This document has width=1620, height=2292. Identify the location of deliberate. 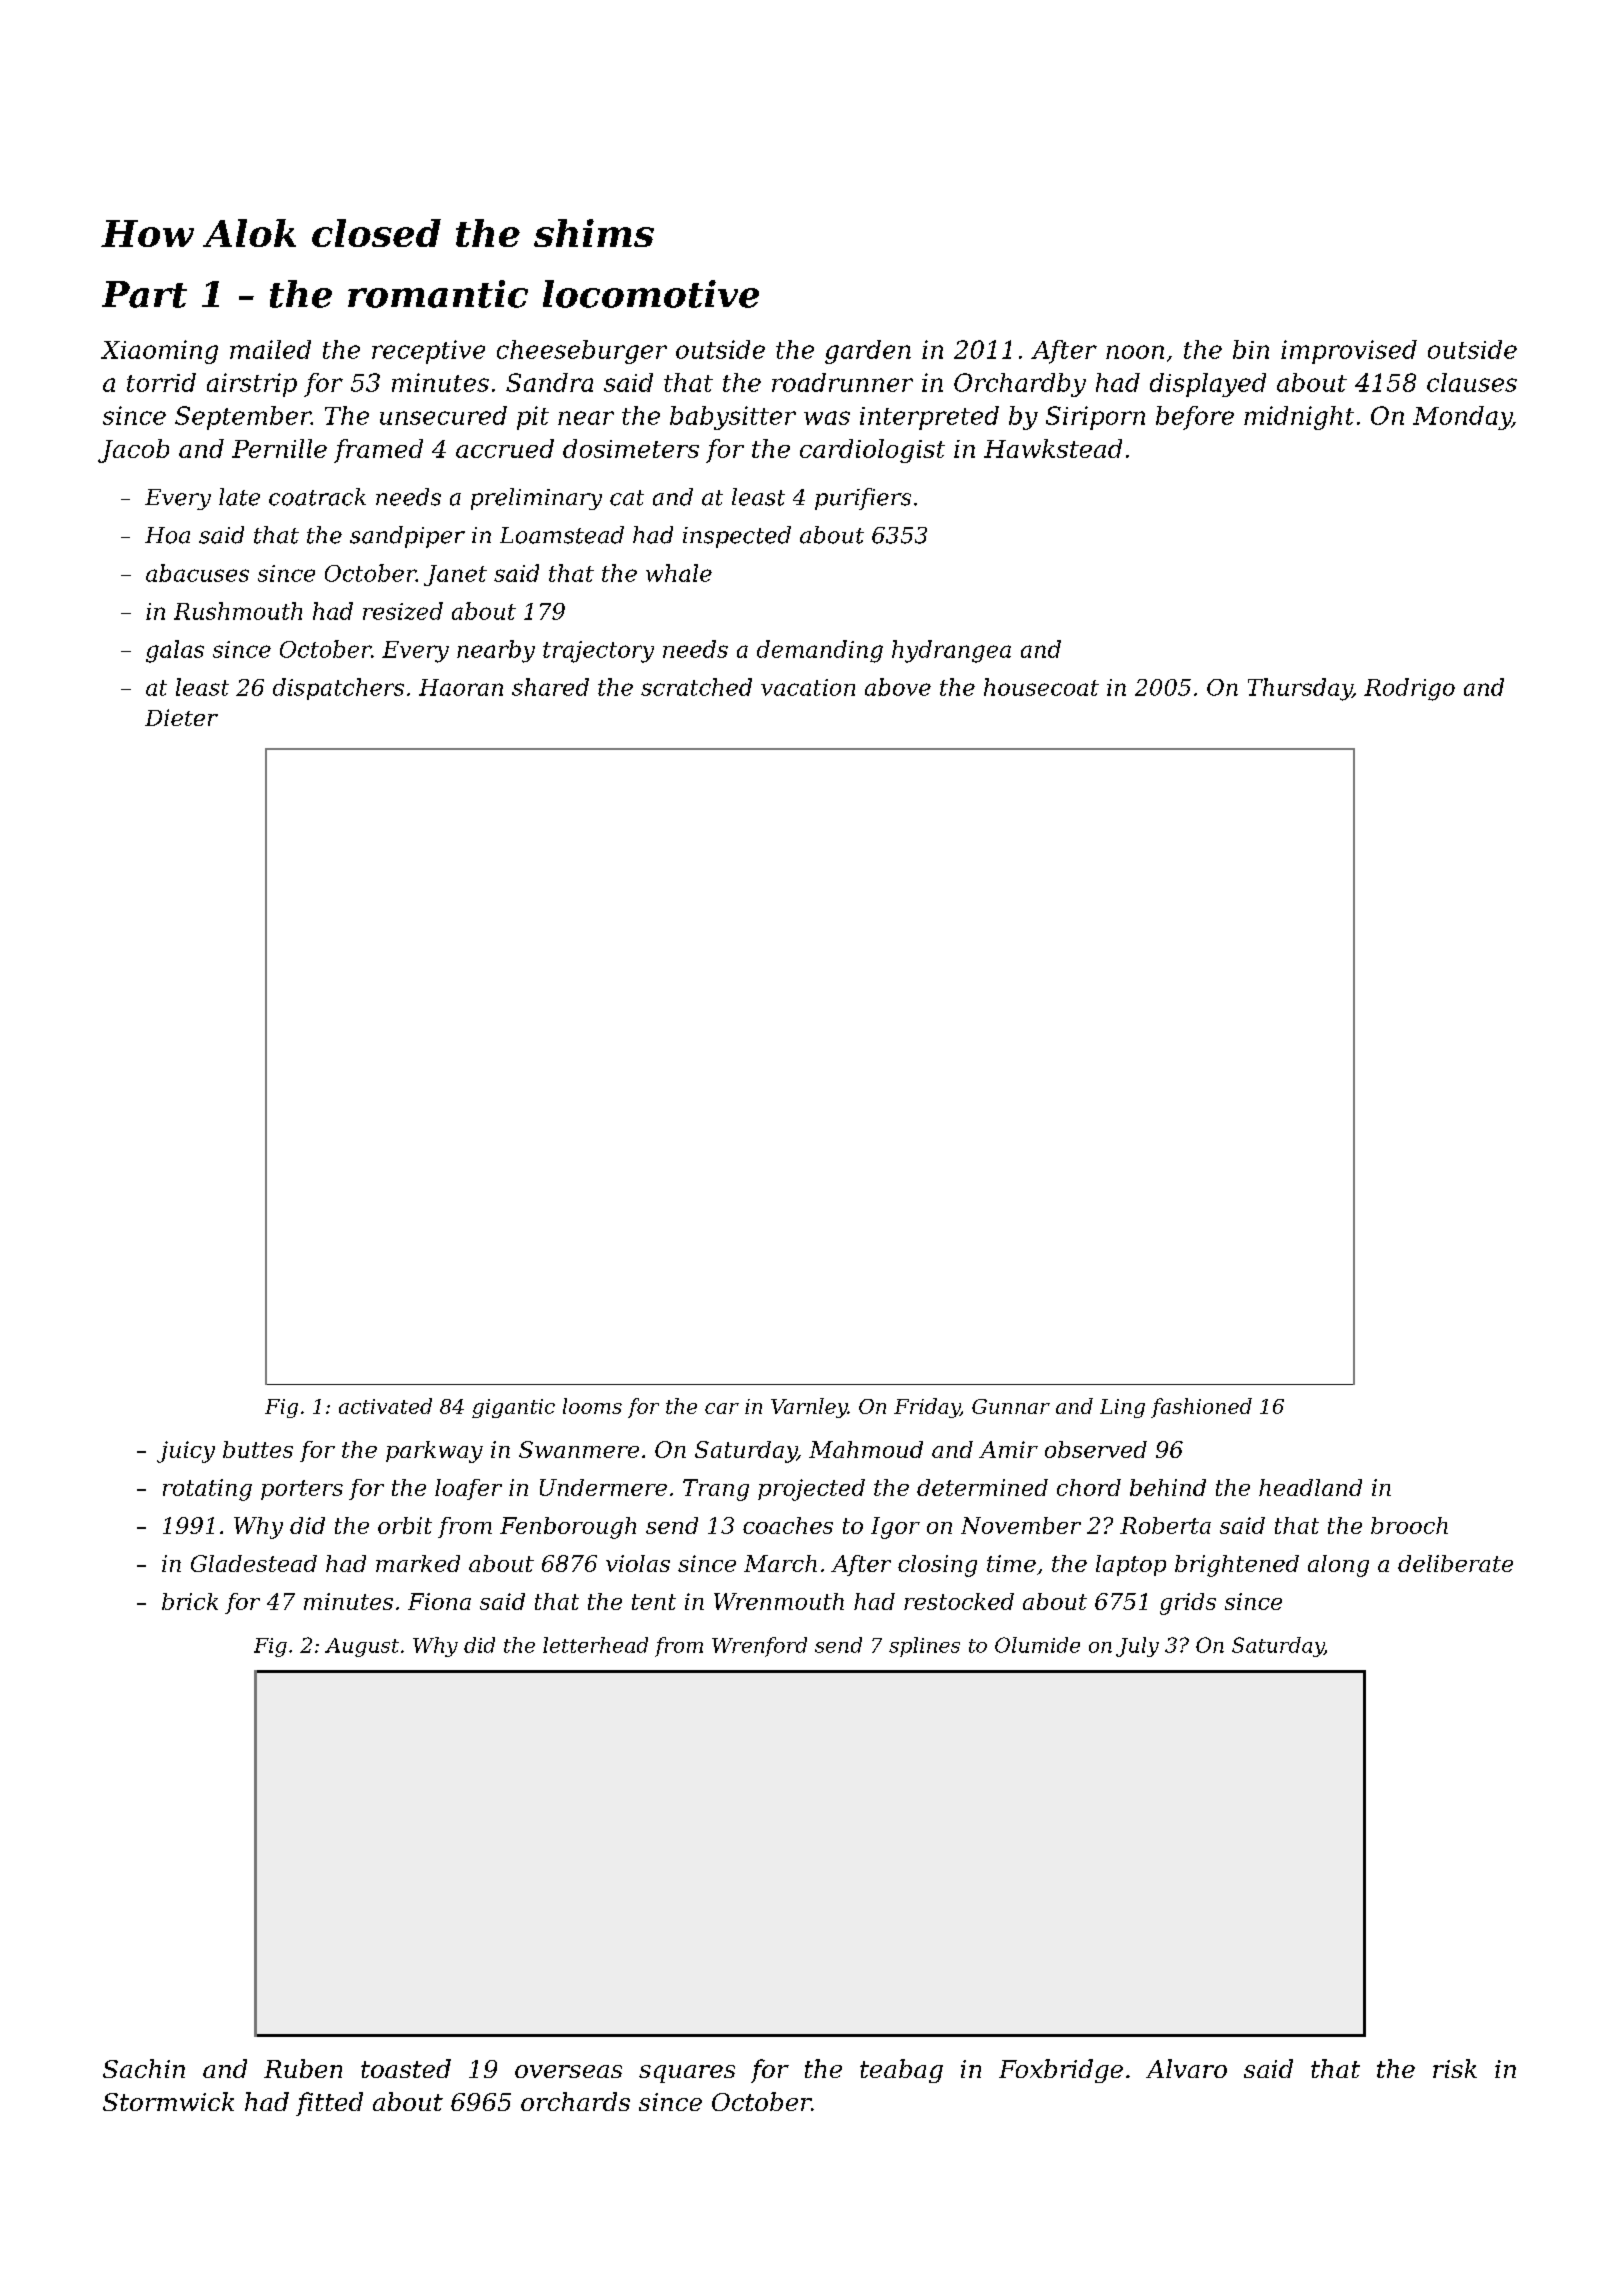
(1455, 1563).
